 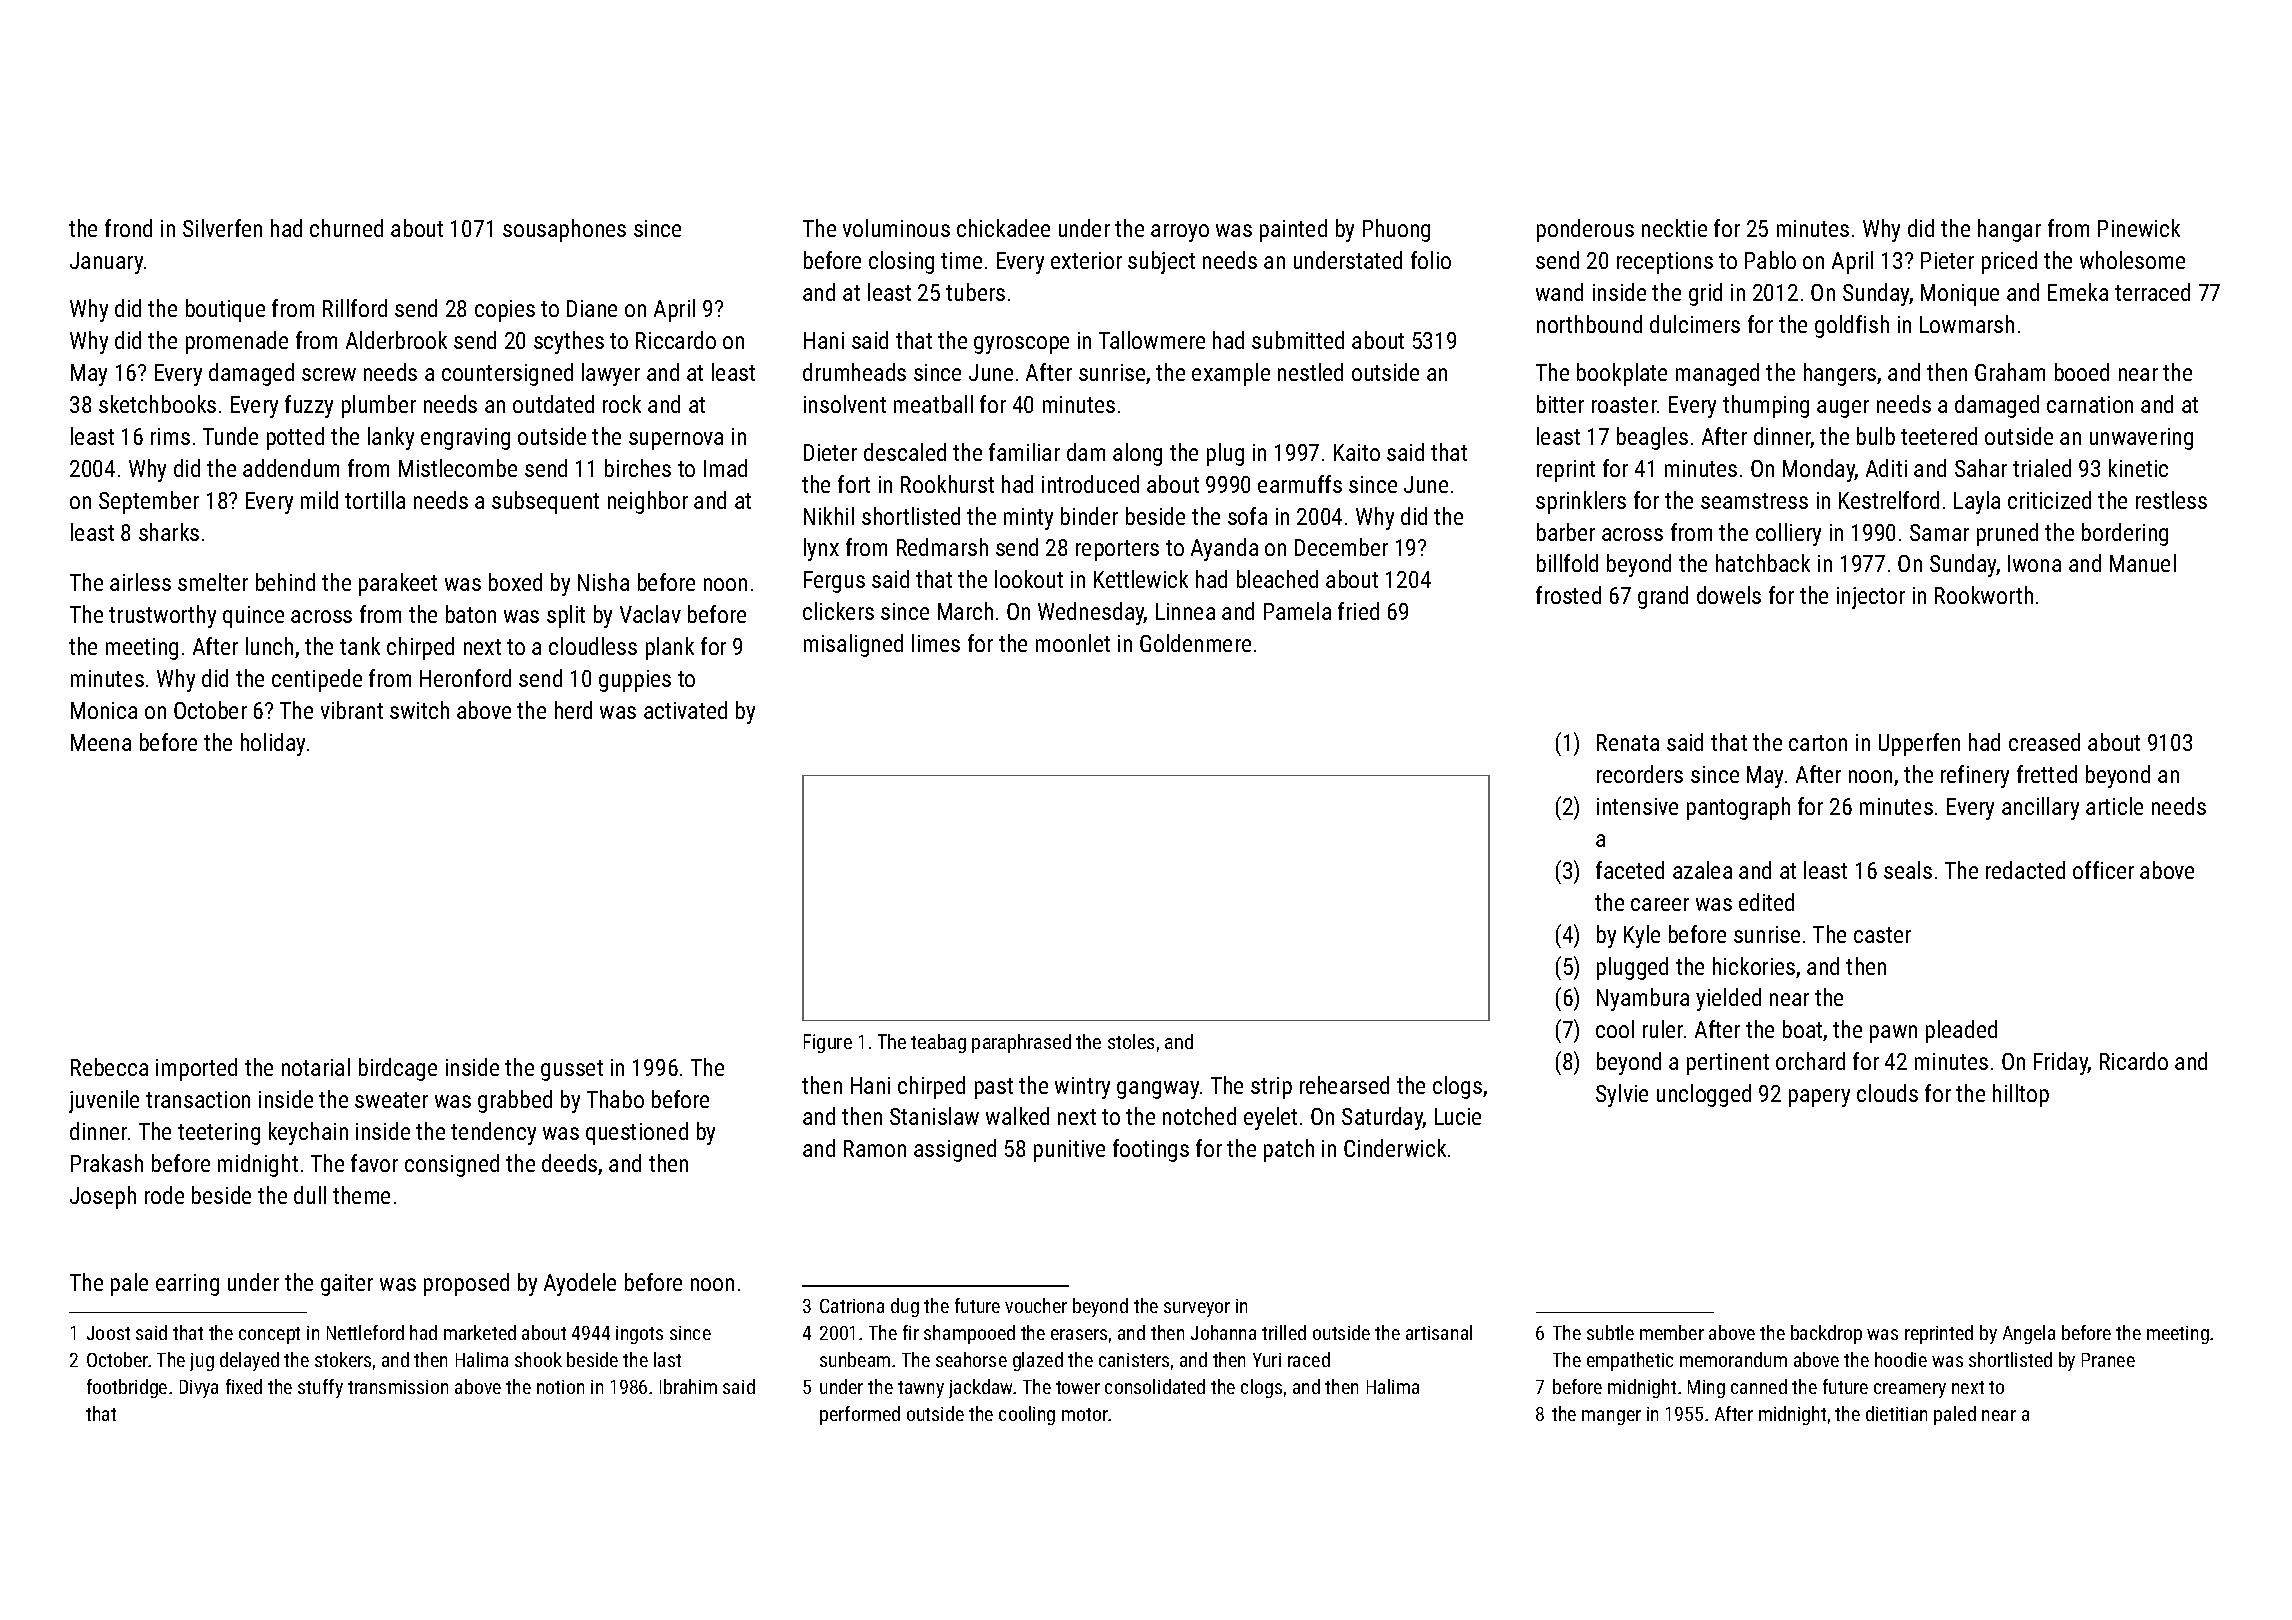 What do you see at coordinates (128, 228) in the screenshot?
I see `frond` at bounding box center [128, 228].
